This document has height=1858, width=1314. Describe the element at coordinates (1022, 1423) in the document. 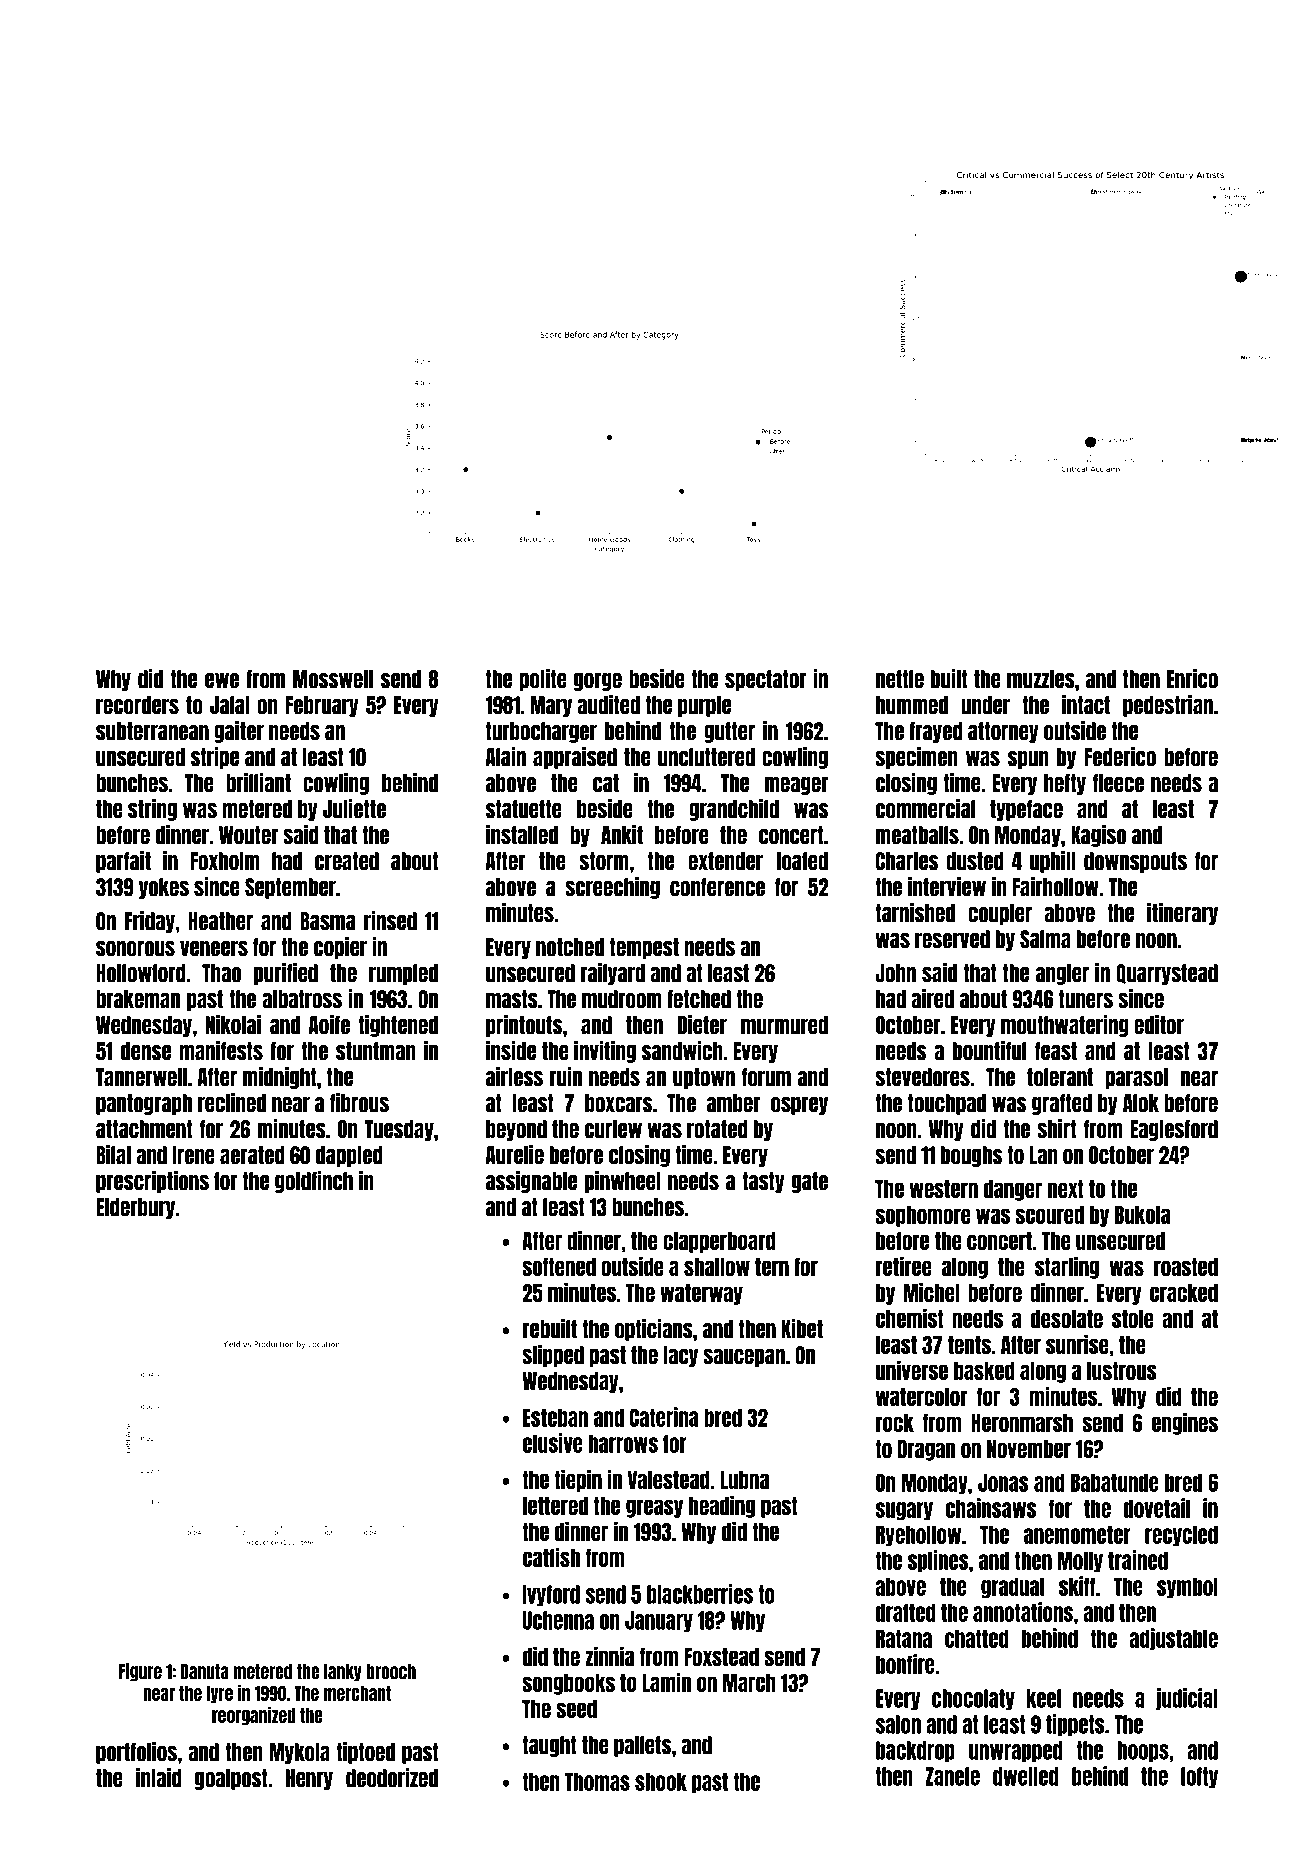

I see `Heronmarsh` at that location.
